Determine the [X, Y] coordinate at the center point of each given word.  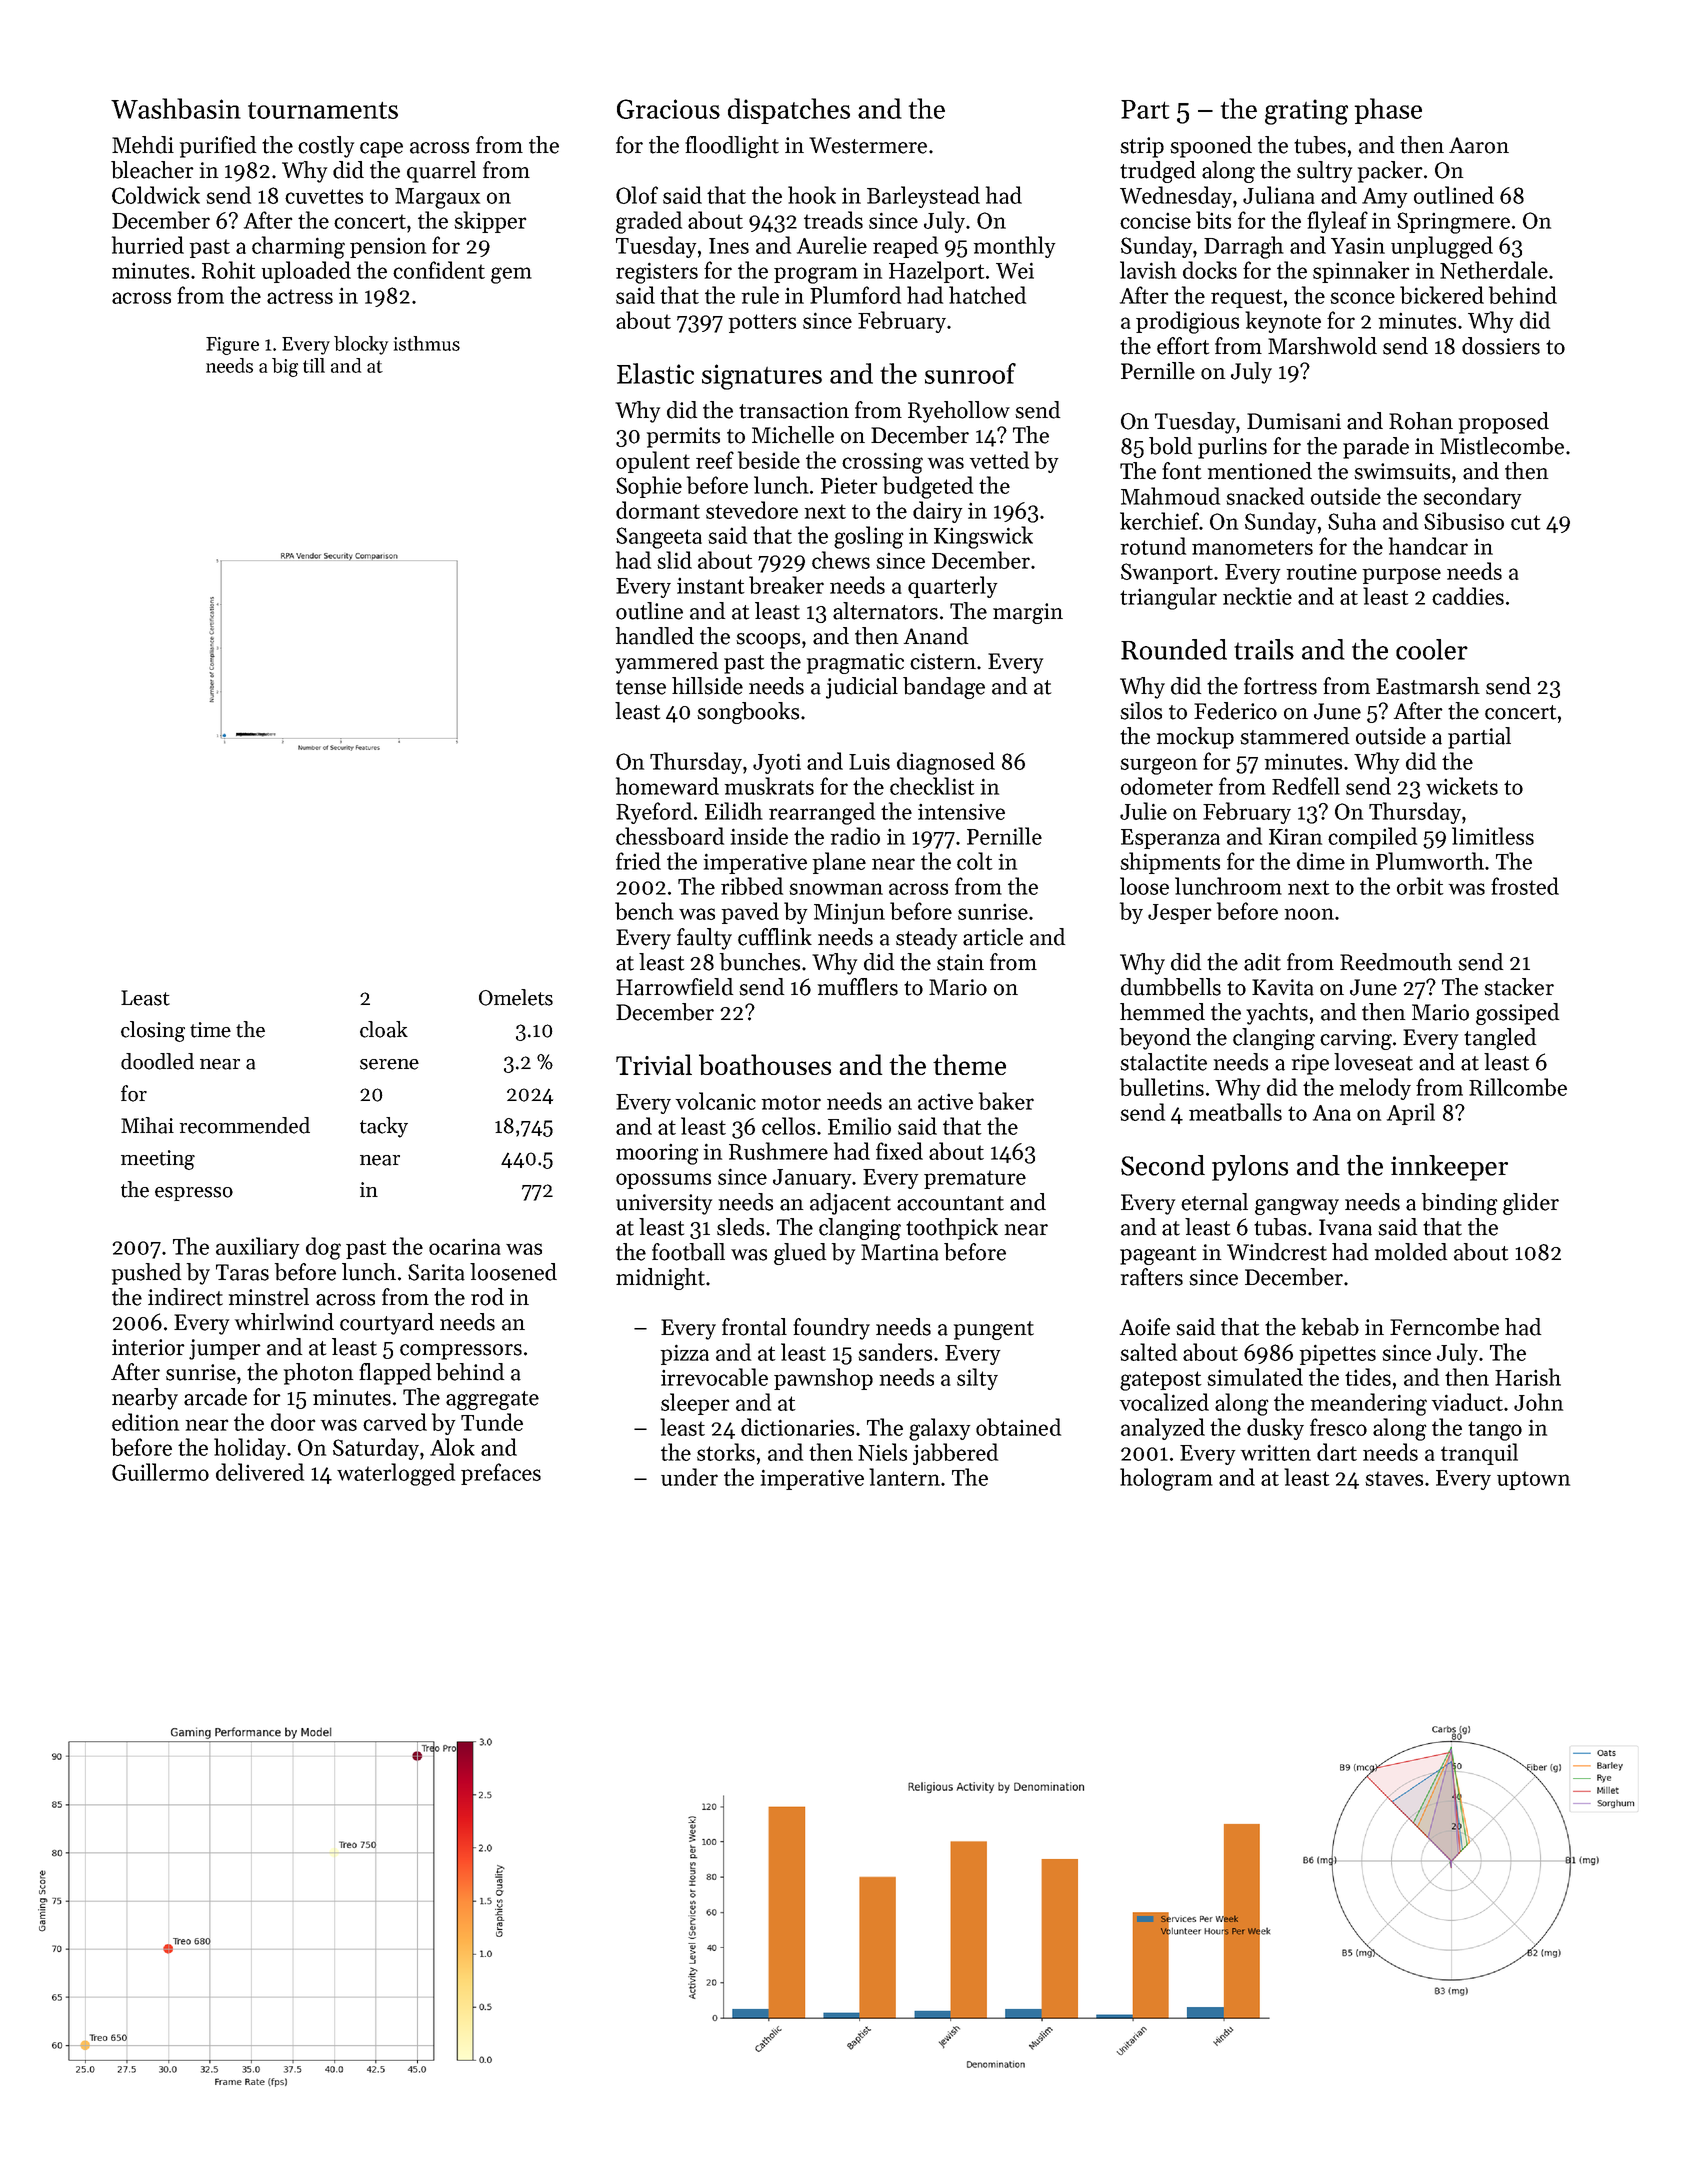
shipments [1170, 863]
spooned [1211, 147]
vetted [999, 460]
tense [641, 687]
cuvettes [324, 196]
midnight [660, 1279]
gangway [1297, 1207]
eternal [1214, 1202]
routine [1321, 571]
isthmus [427, 343]
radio [855, 836]
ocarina [465, 1247]
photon [319, 1374]
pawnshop [823, 1379]
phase [1388, 111]
